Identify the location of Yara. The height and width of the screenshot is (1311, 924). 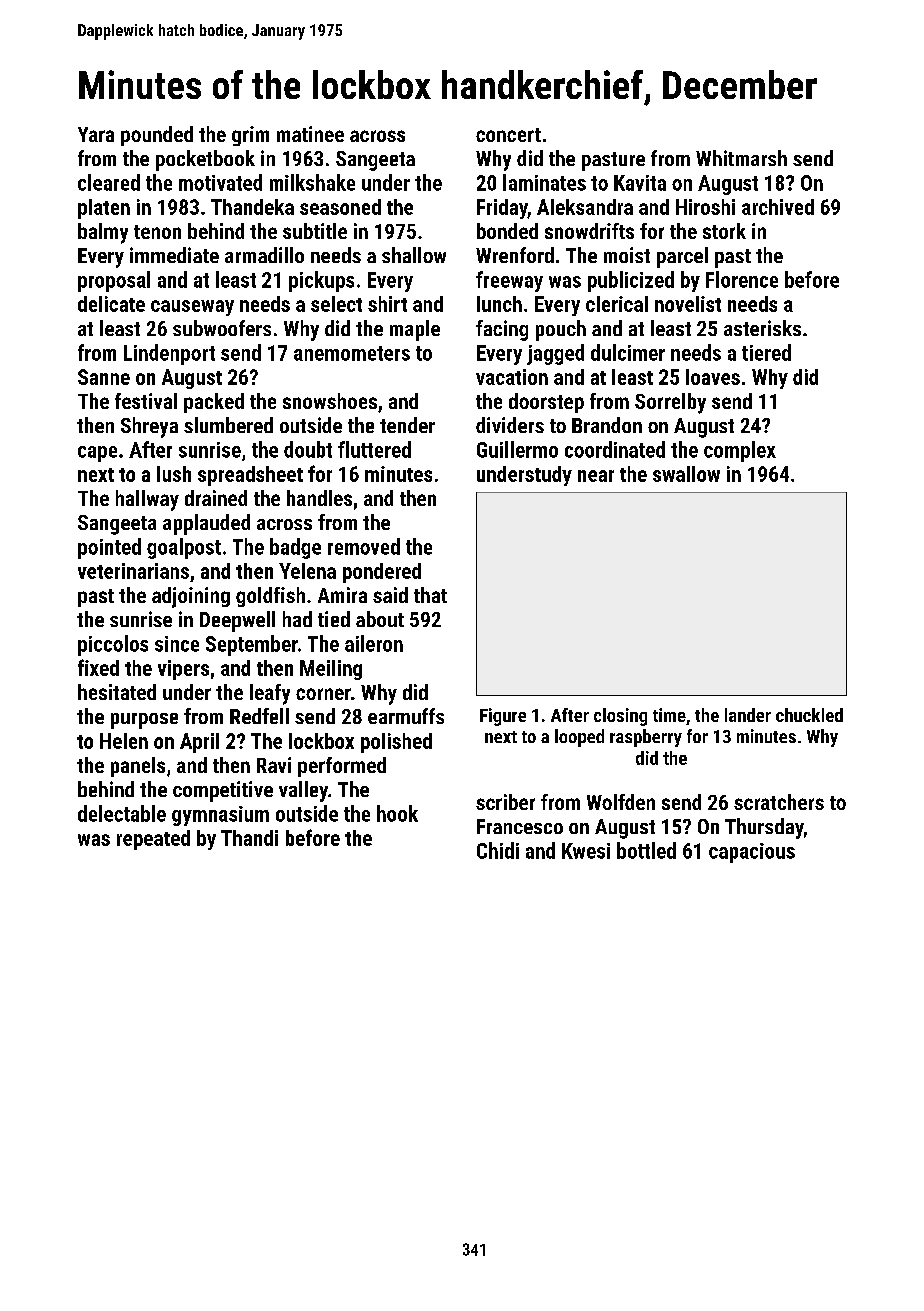
(96, 134).
